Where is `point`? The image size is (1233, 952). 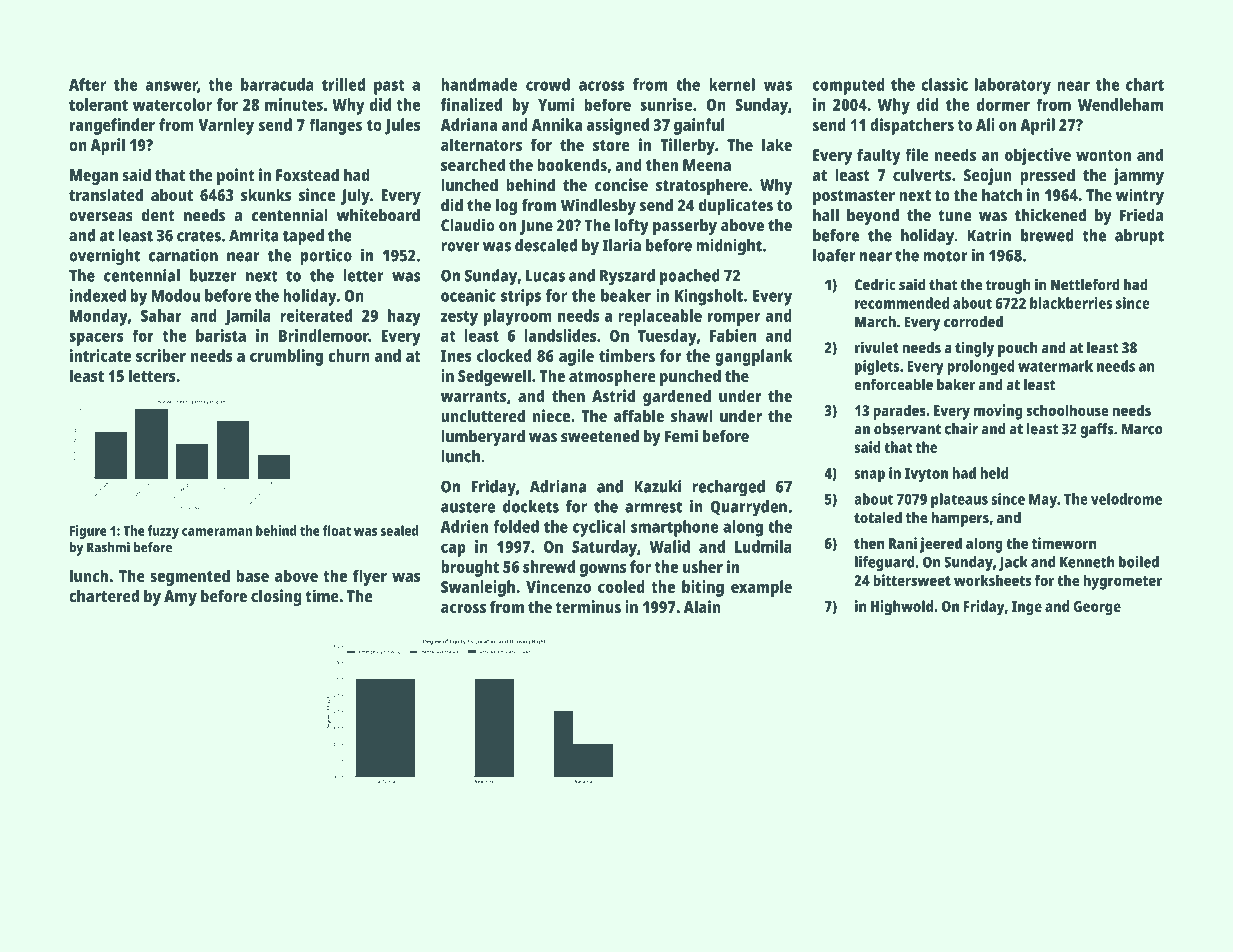
point is located at coordinates (236, 176).
